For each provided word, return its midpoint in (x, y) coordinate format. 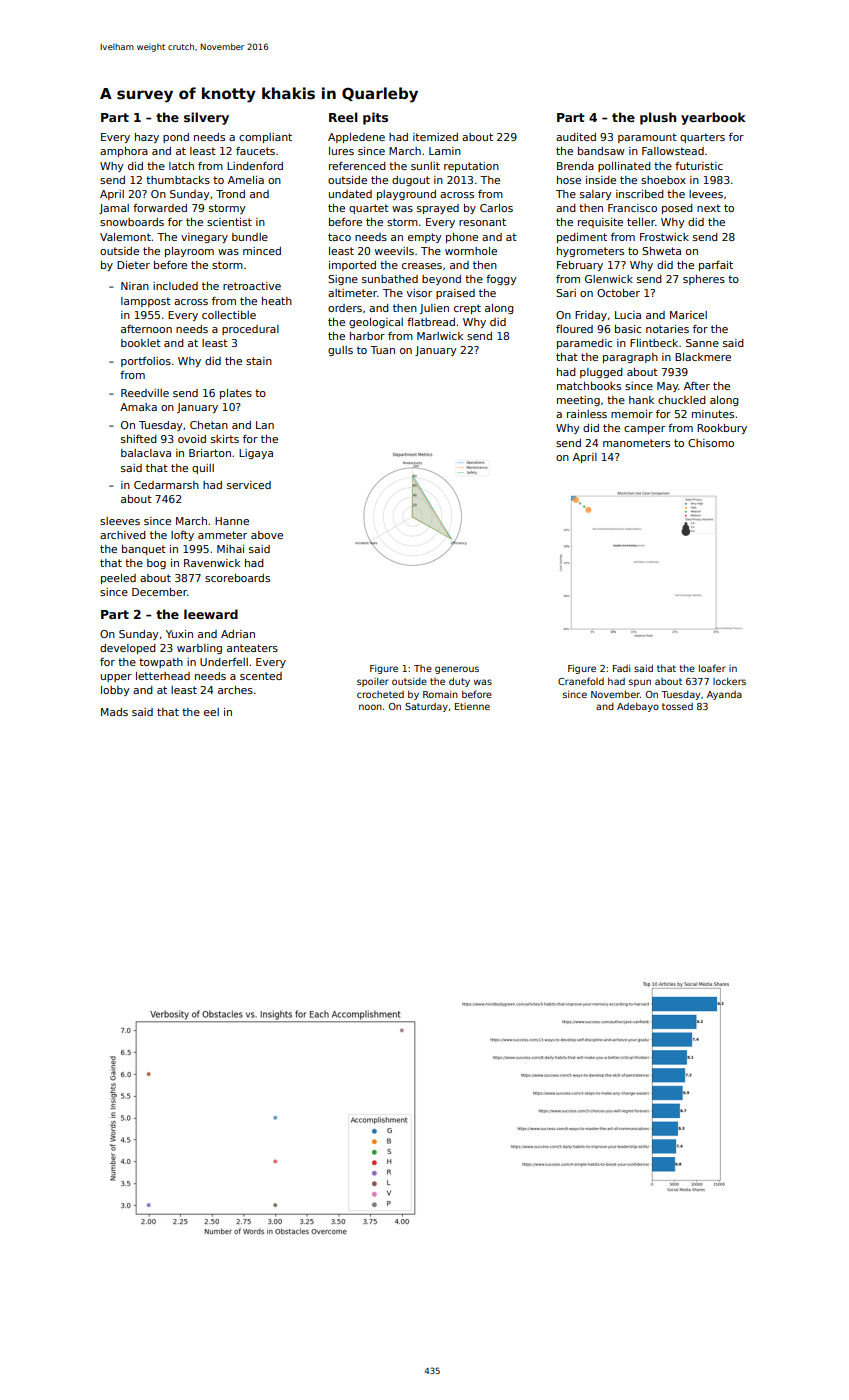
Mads (114, 712)
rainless (587, 414)
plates (236, 394)
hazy (147, 138)
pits (375, 118)
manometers (636, 443)
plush (658, 118)
